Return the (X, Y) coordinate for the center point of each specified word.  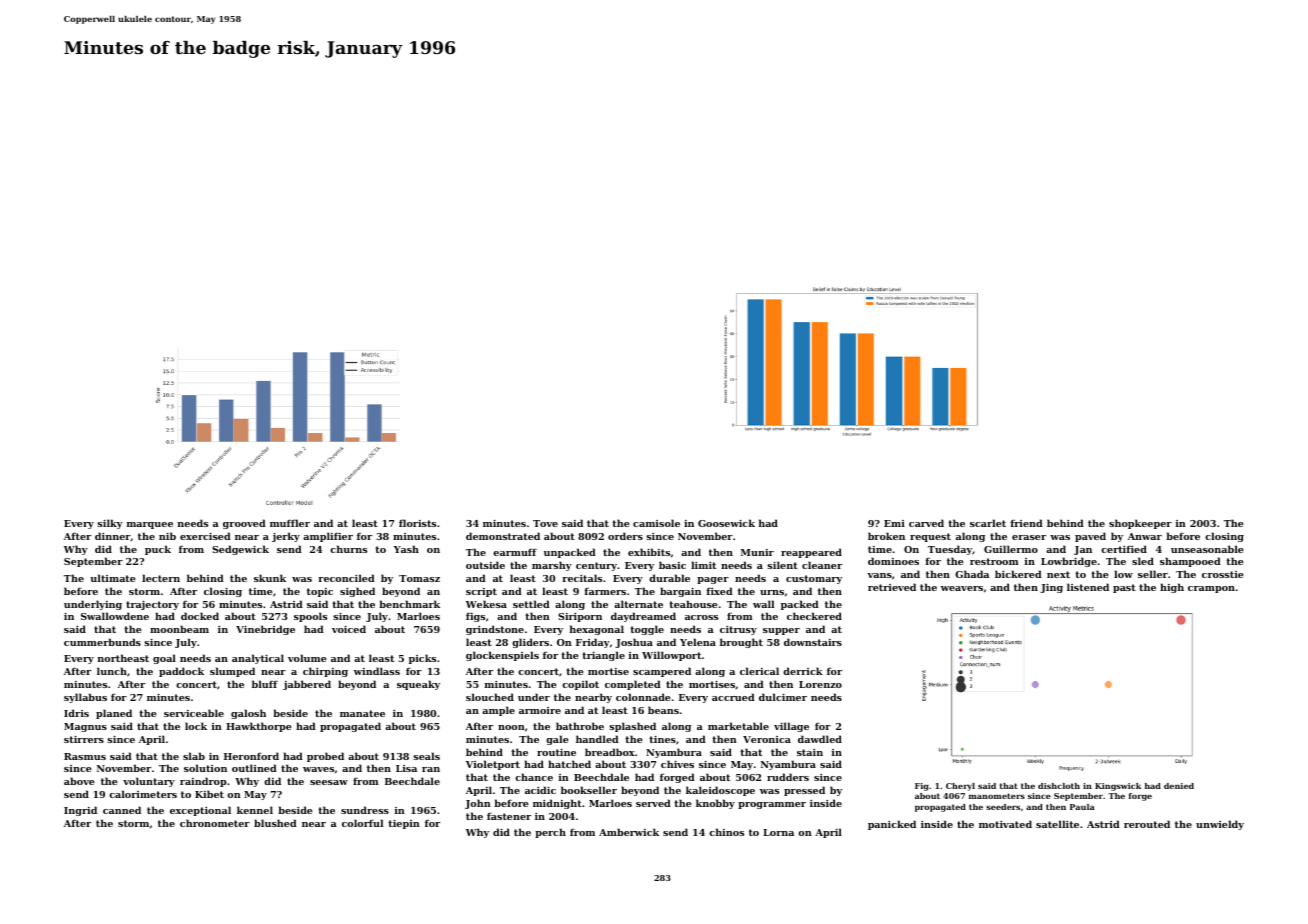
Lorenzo (820, 684)
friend (1026, 523)
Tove (545, 523)
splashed (632, 727)
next (1058, 574)
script (481, 592)
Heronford (251, 756)
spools (310, 617)
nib (167, 536)
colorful (362, 823)
